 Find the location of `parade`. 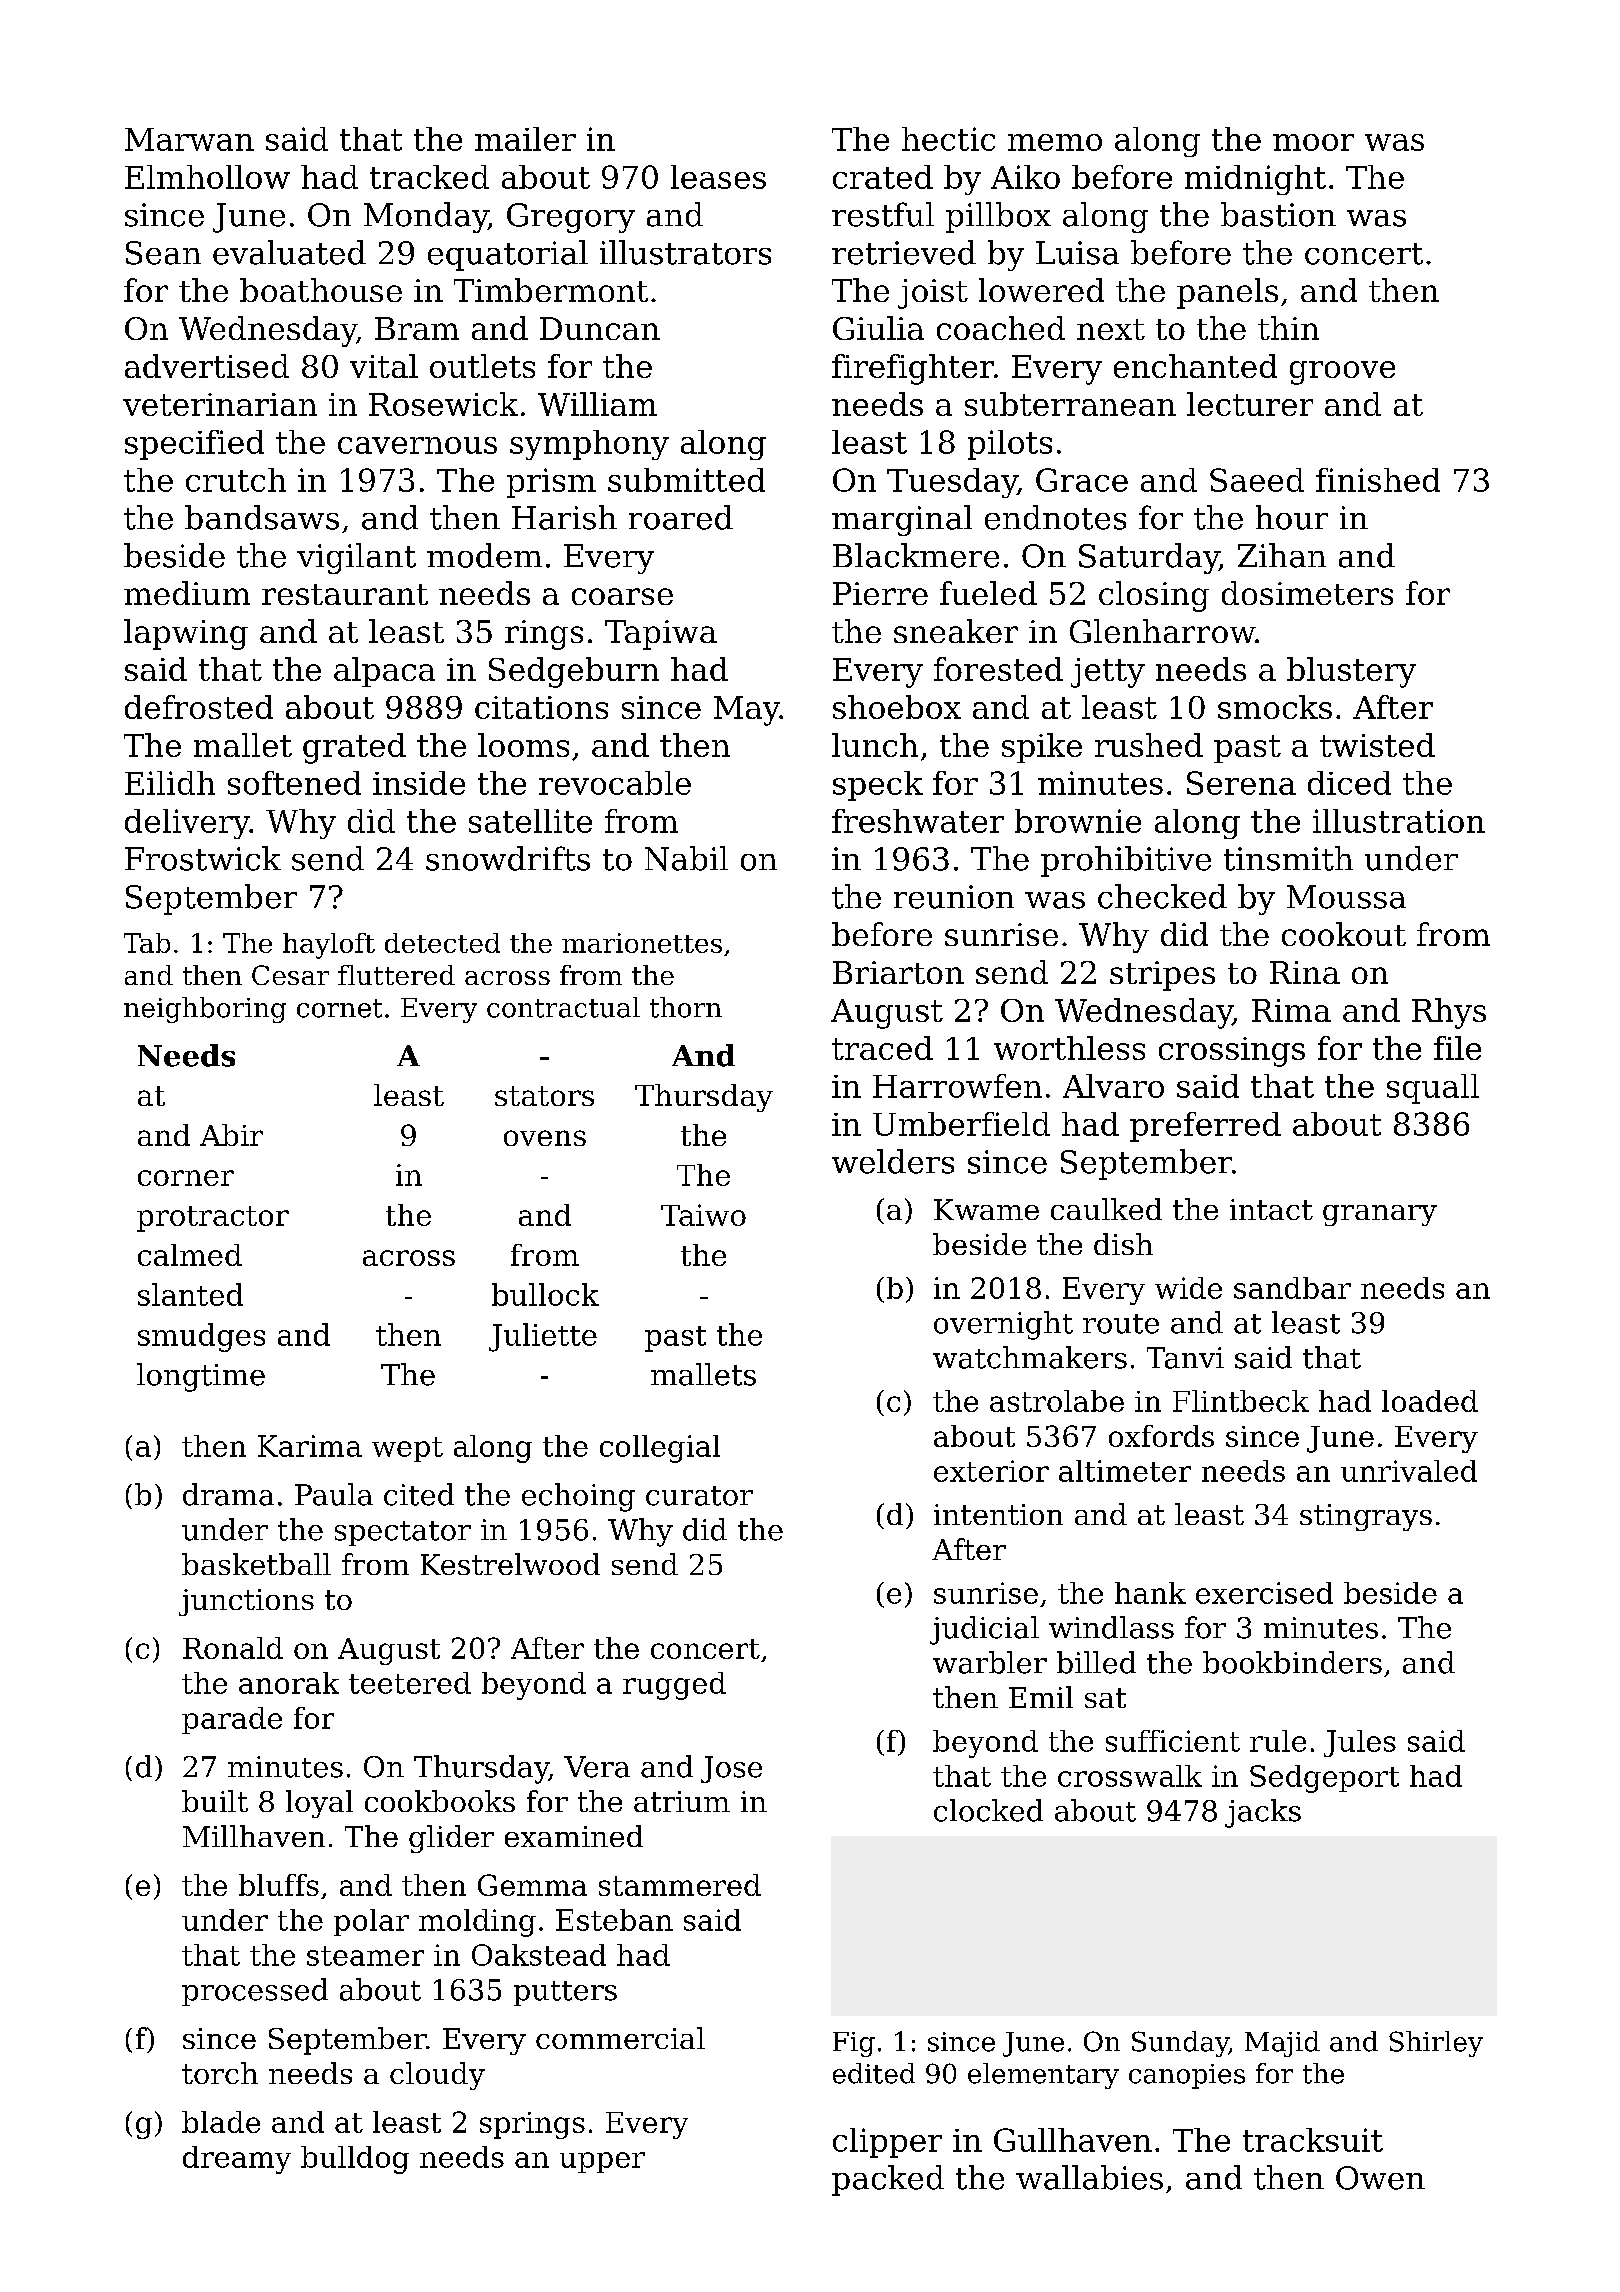

parade is located at coordinates (232, 1720).
